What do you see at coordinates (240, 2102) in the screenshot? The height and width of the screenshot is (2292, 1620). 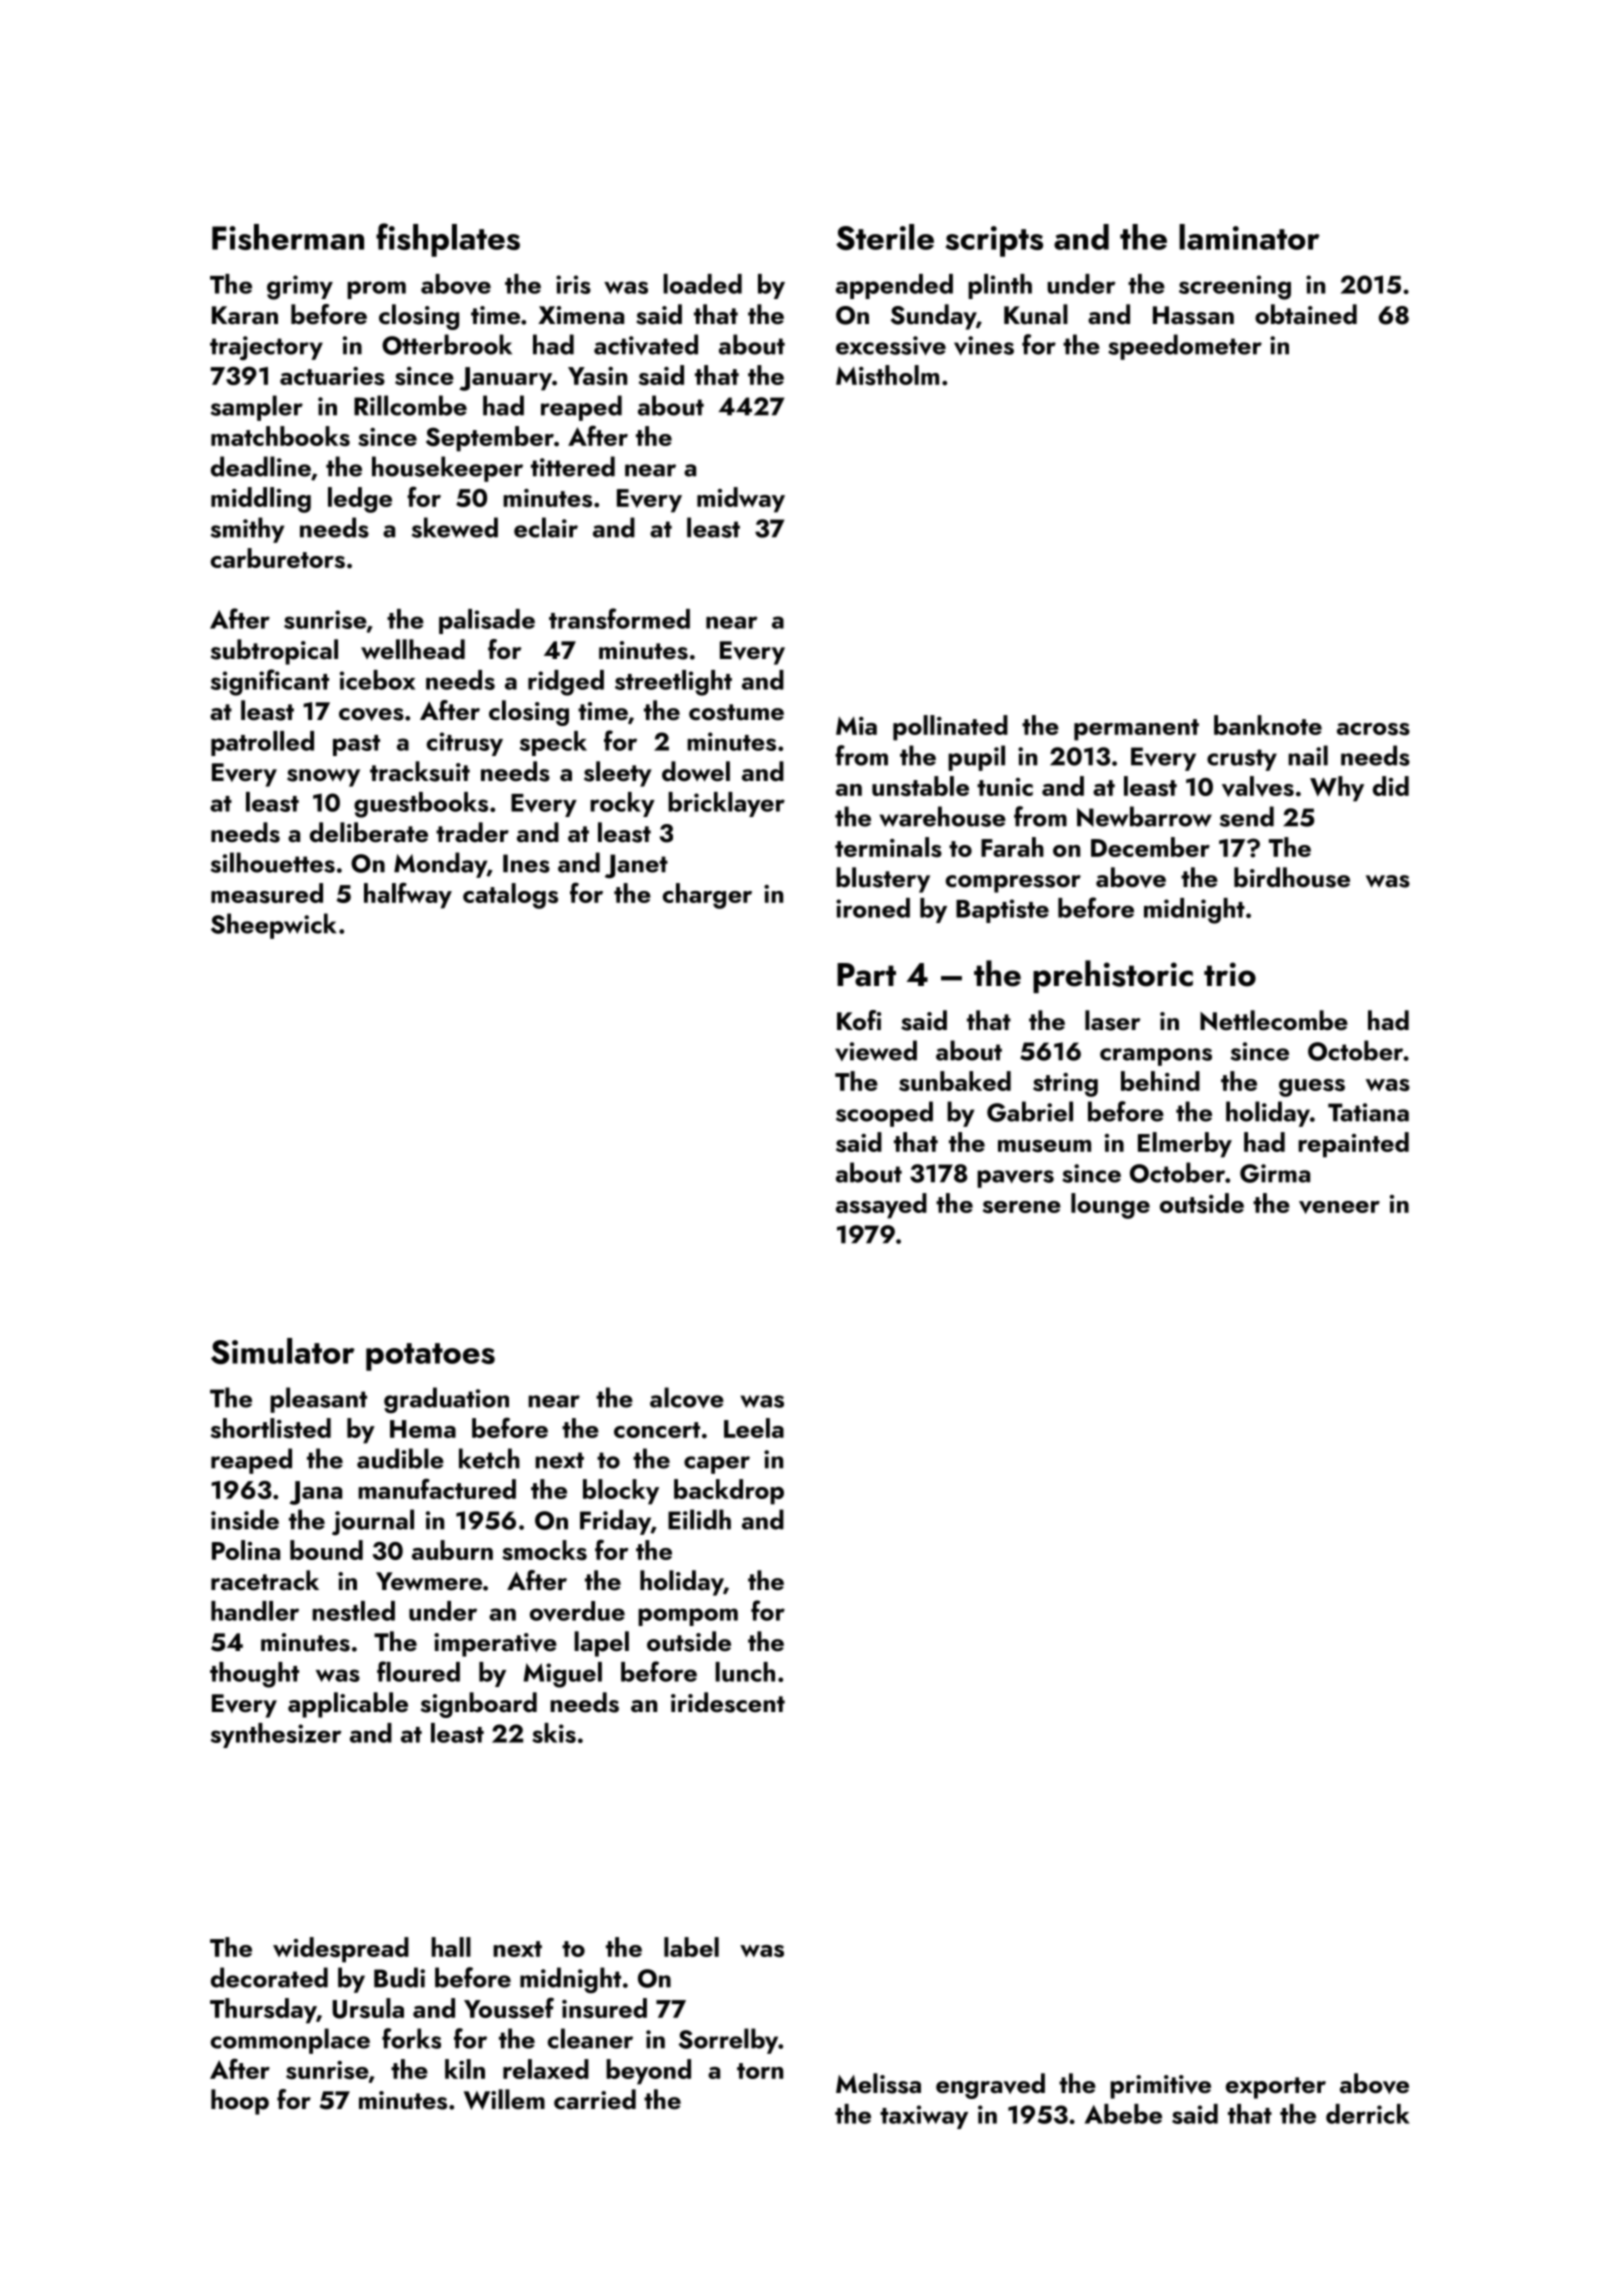 I see `hoop` at bounding box center [240, 2102].
